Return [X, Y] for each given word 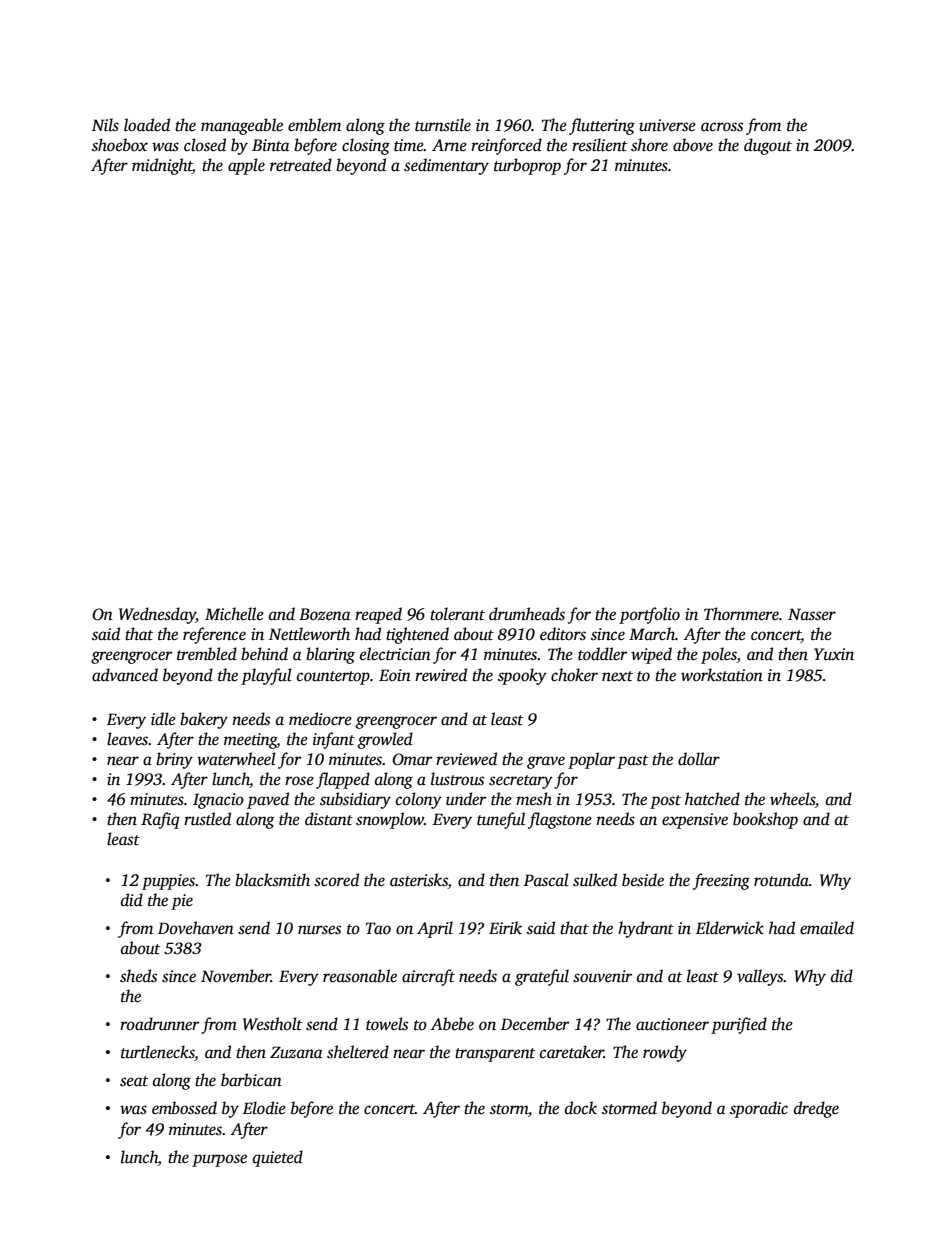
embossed [184, 1108]
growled [385, 740]
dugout [768, 146]
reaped [378, 615]
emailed [827, 928]
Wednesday [157, 615]
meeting [250, 741]
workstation [722, 675]
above [693, 145]
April [435, 929]
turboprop [527, 166]
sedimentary [446, 166]
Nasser [812, 614]
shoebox [120, 145]
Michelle [234, 614]
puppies [168, 882]
